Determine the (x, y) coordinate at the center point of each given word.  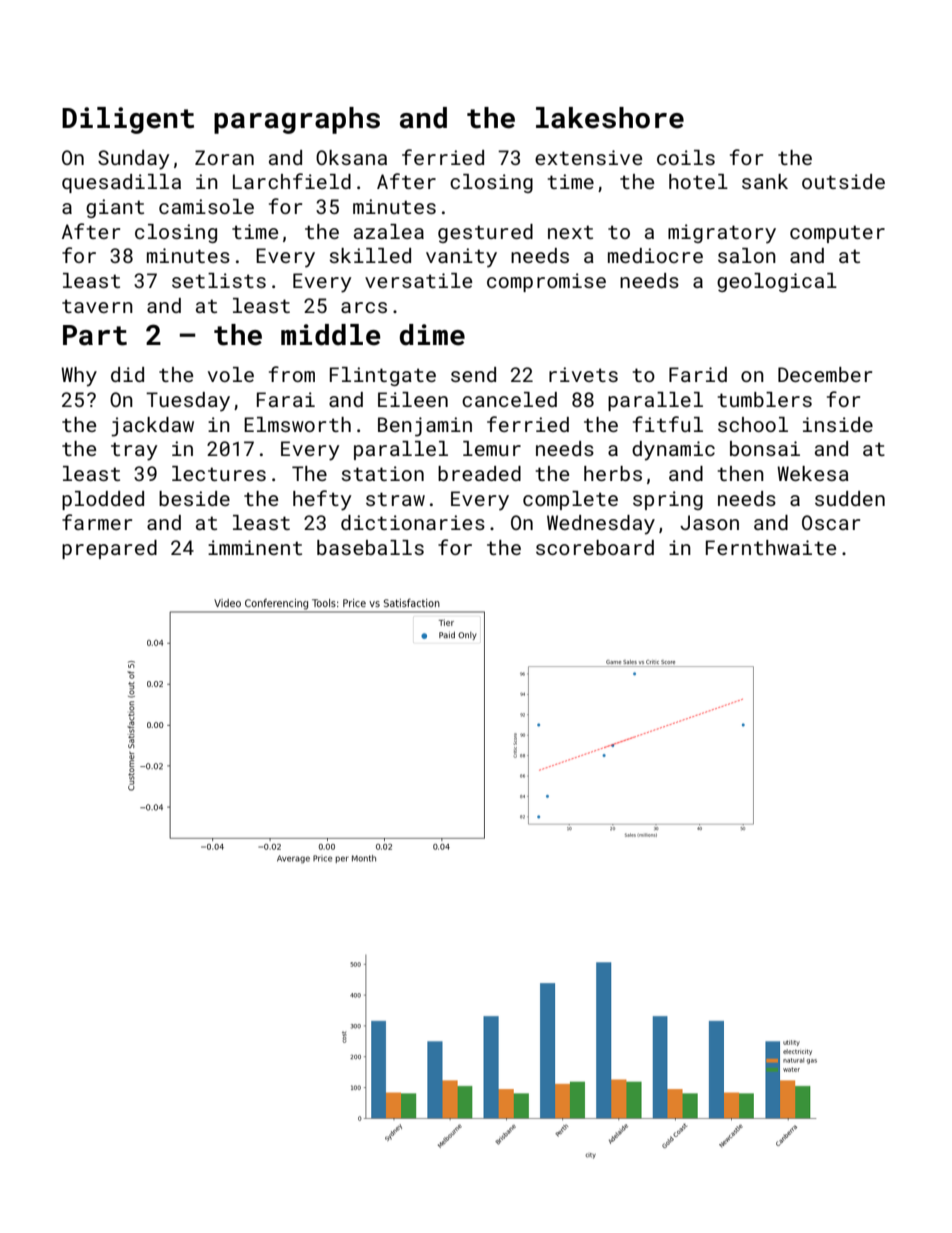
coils (686, 157)
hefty (322, 500)
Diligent (128, 120)
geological (777, 282)
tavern (97, 306)
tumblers (765, 399)
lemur (492, 448)
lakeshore (610, 118)
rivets (583, 374)
